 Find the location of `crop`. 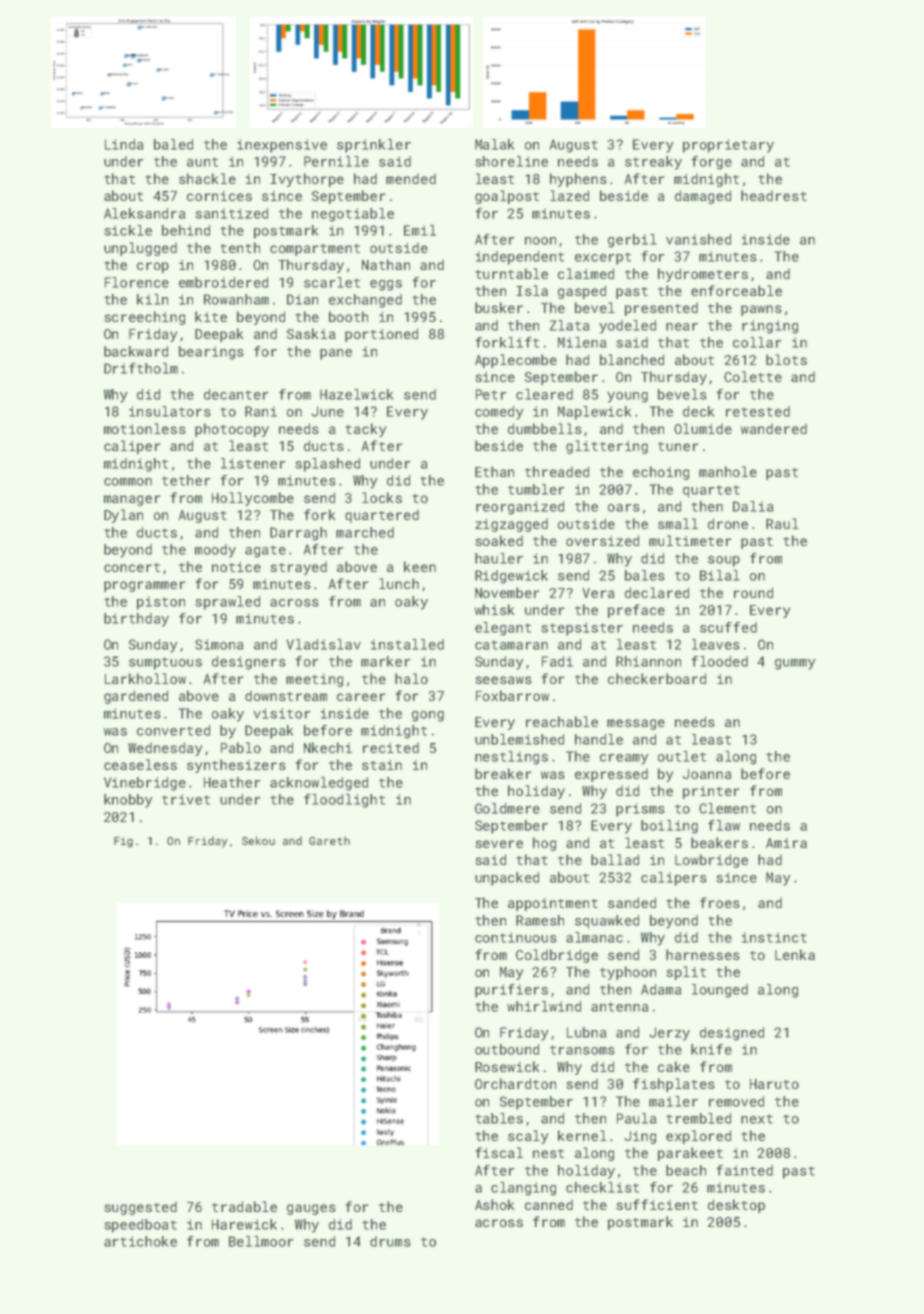

crop is located at coordinates (153, 267).
